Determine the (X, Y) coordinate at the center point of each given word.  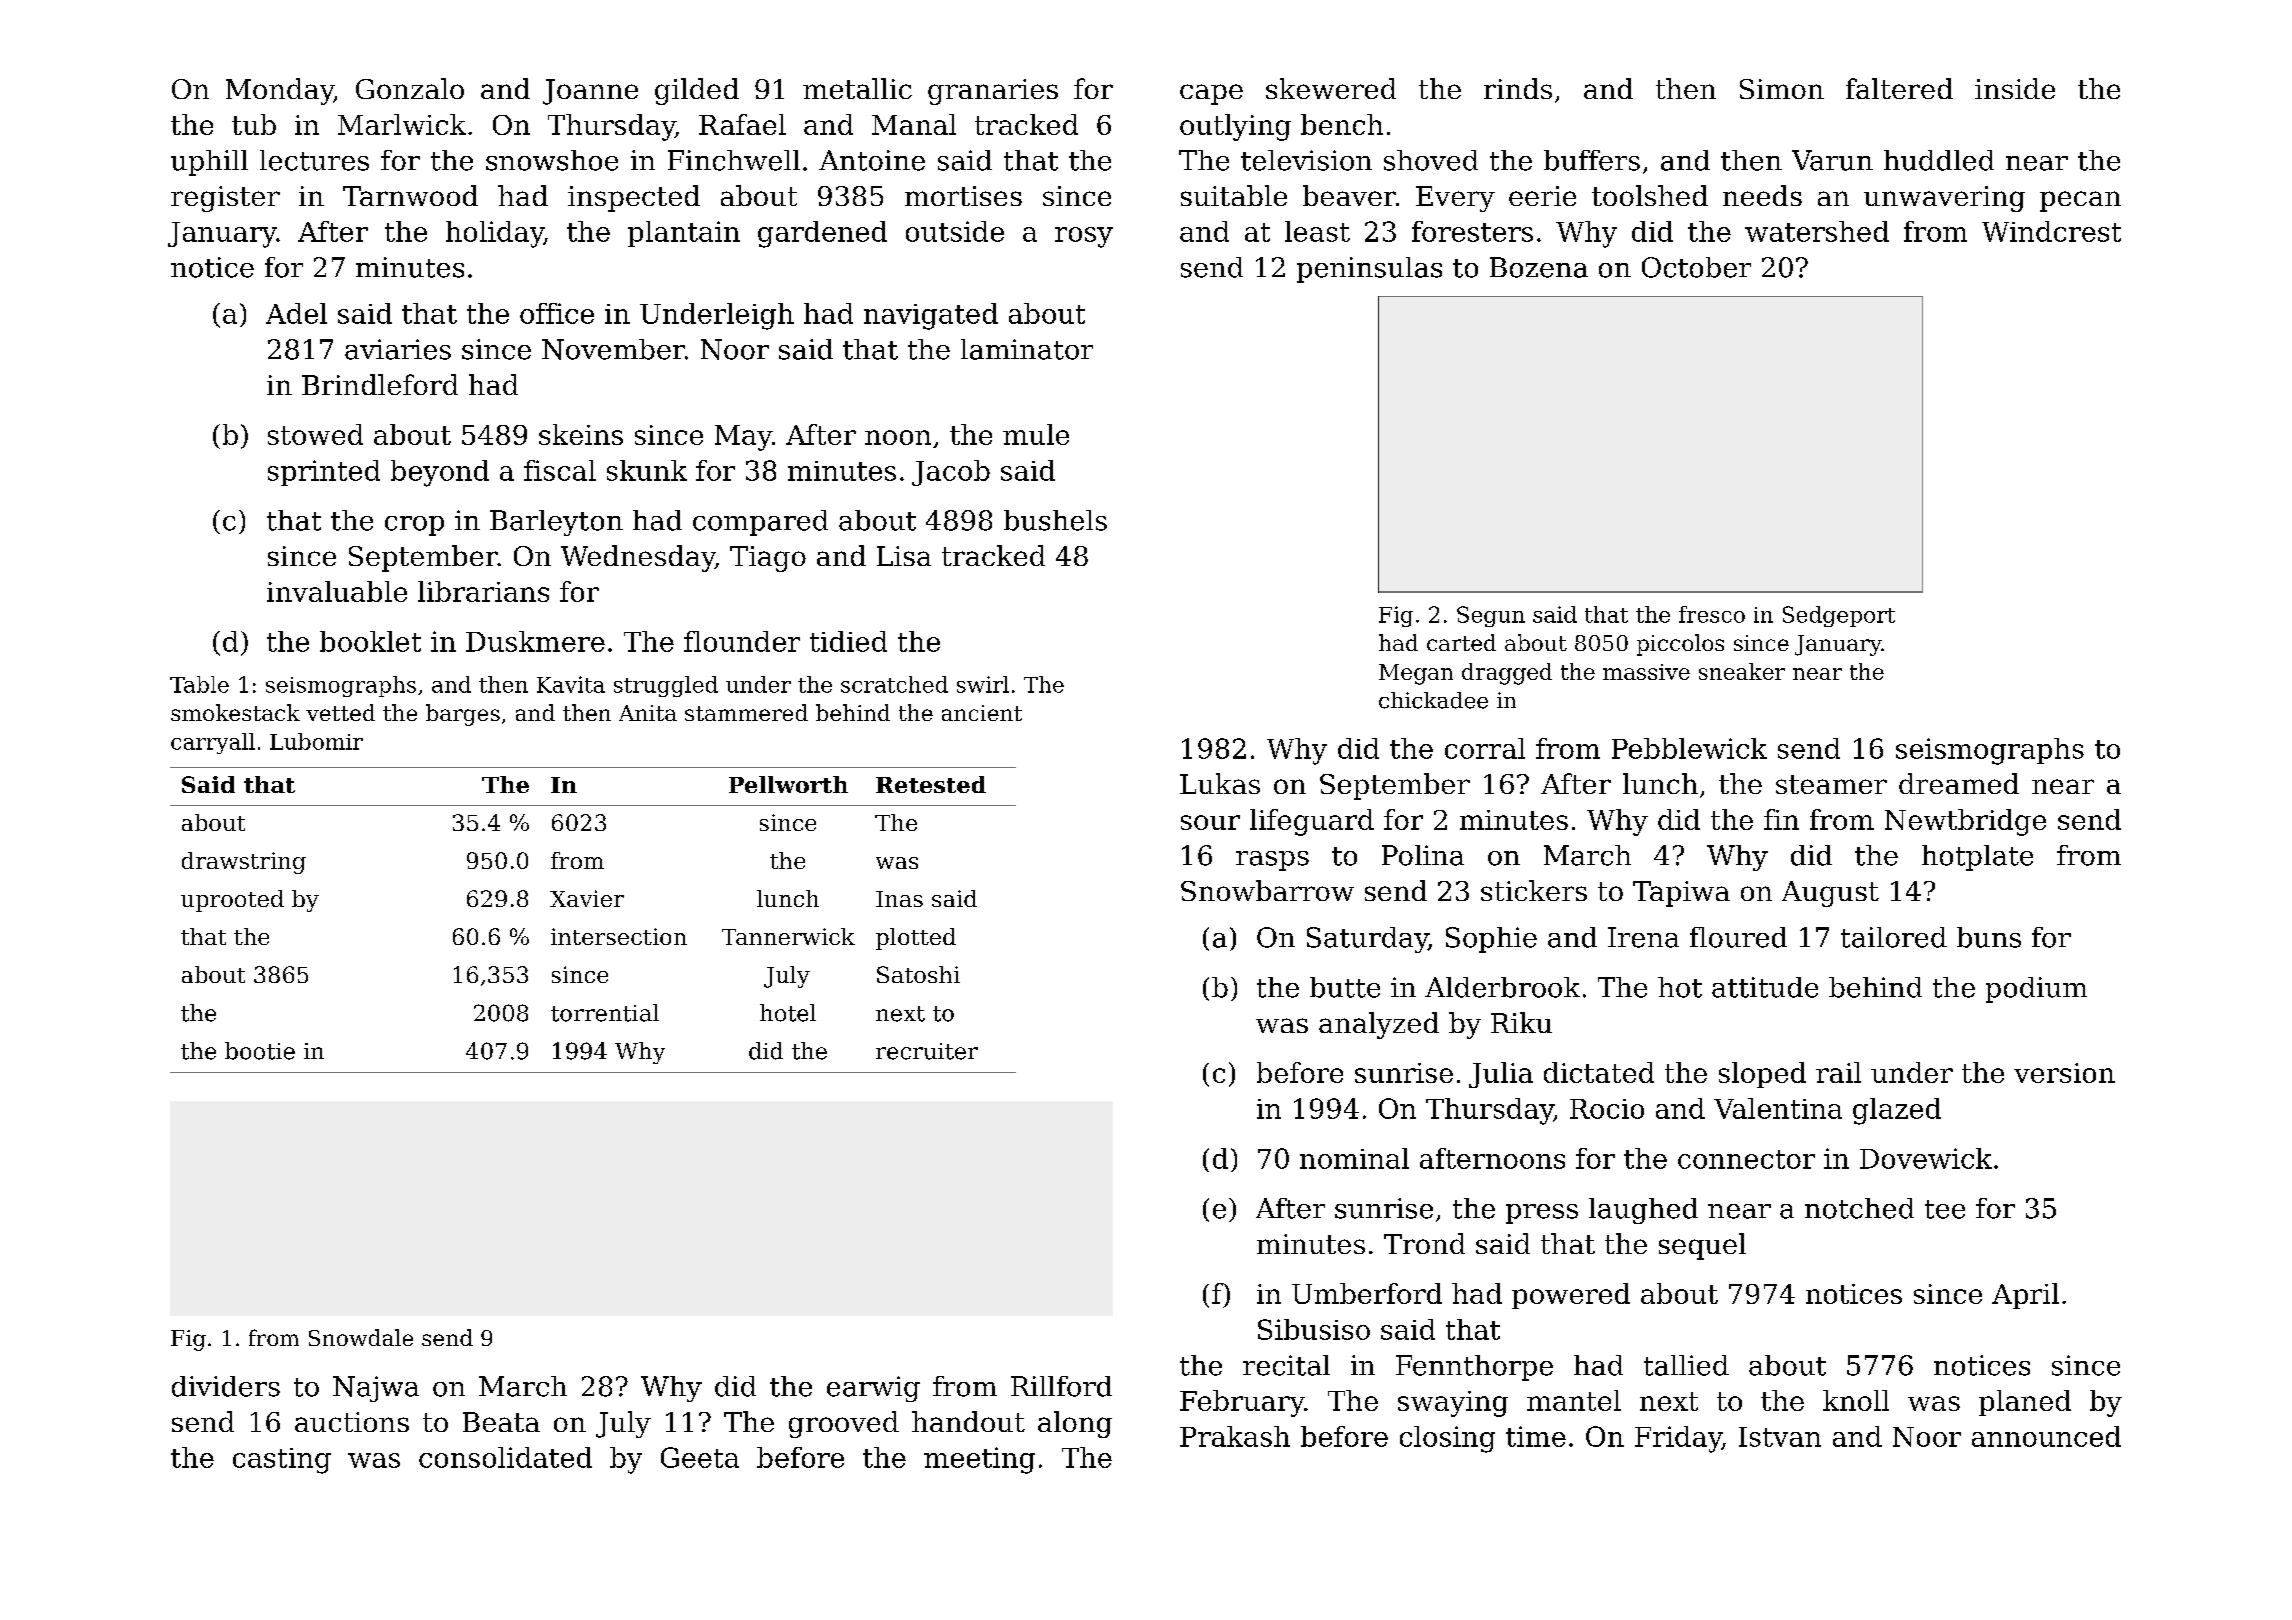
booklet (370, 641)
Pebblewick (1689, 748)
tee (1945, 1209)
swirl (983, 684)
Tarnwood (410, 195)
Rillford (1061, 1386)
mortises (963, 196)
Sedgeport (1839, 616)
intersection (619, 936)
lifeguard (1312, 822)
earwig (873, 1389)
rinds (1518, 88)
